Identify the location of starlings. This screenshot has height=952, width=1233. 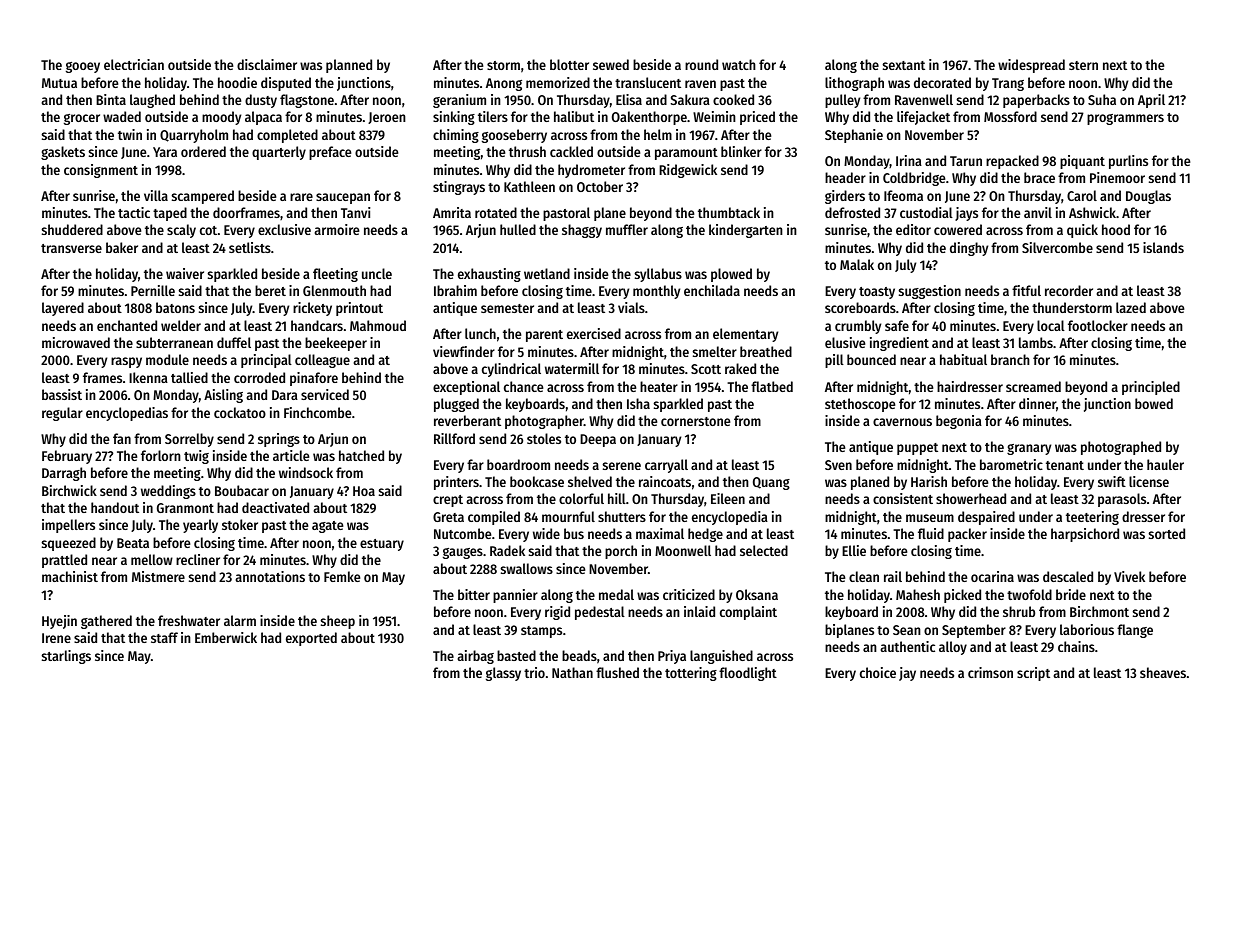
(66, 657).
